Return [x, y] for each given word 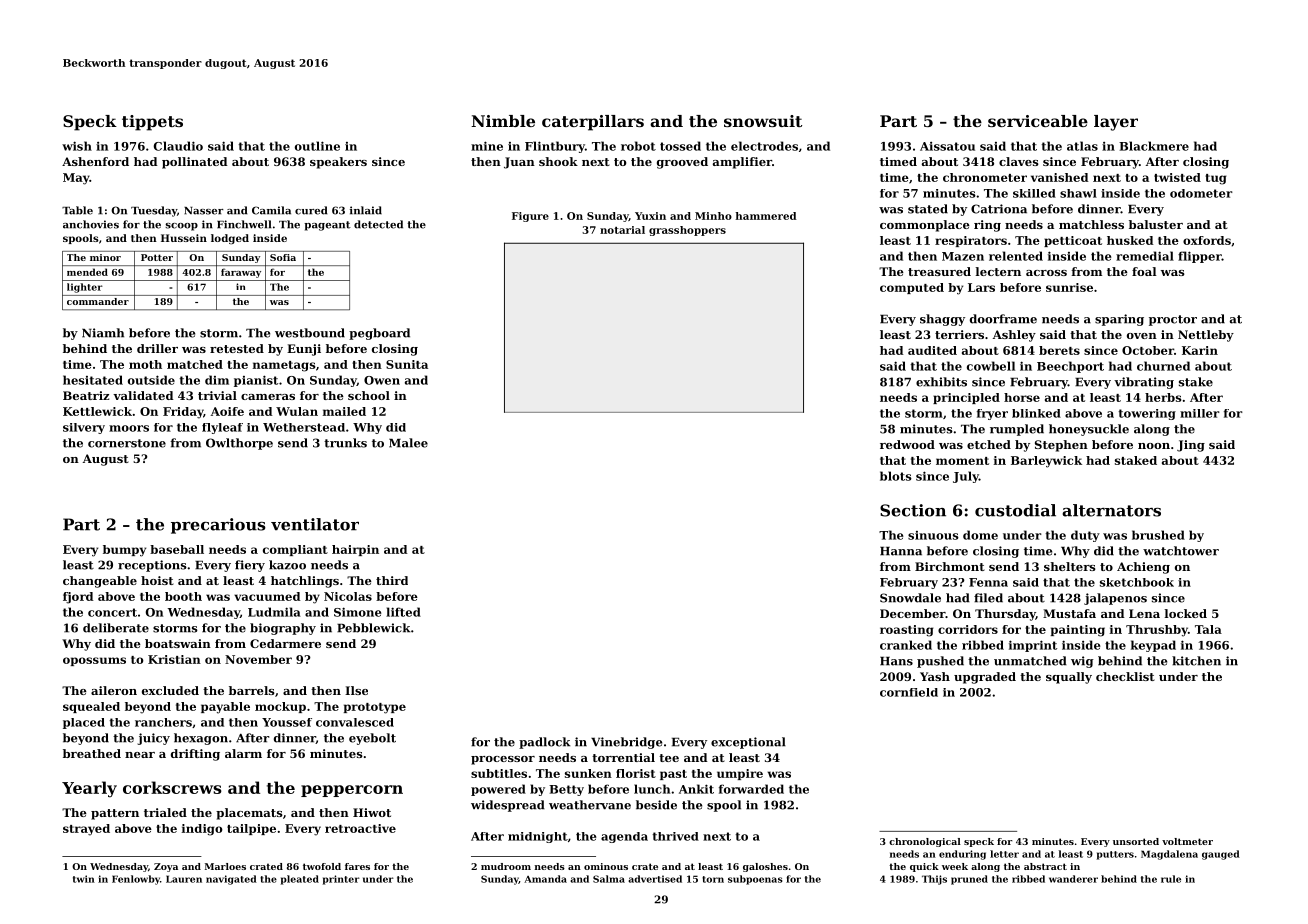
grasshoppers [687, 231]
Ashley [1014, 336]
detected [378, 224]
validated [143, 395]
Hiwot [372, 812]
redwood [907, 444]
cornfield [909, 692]
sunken [588, 773]
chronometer [985, 177]
